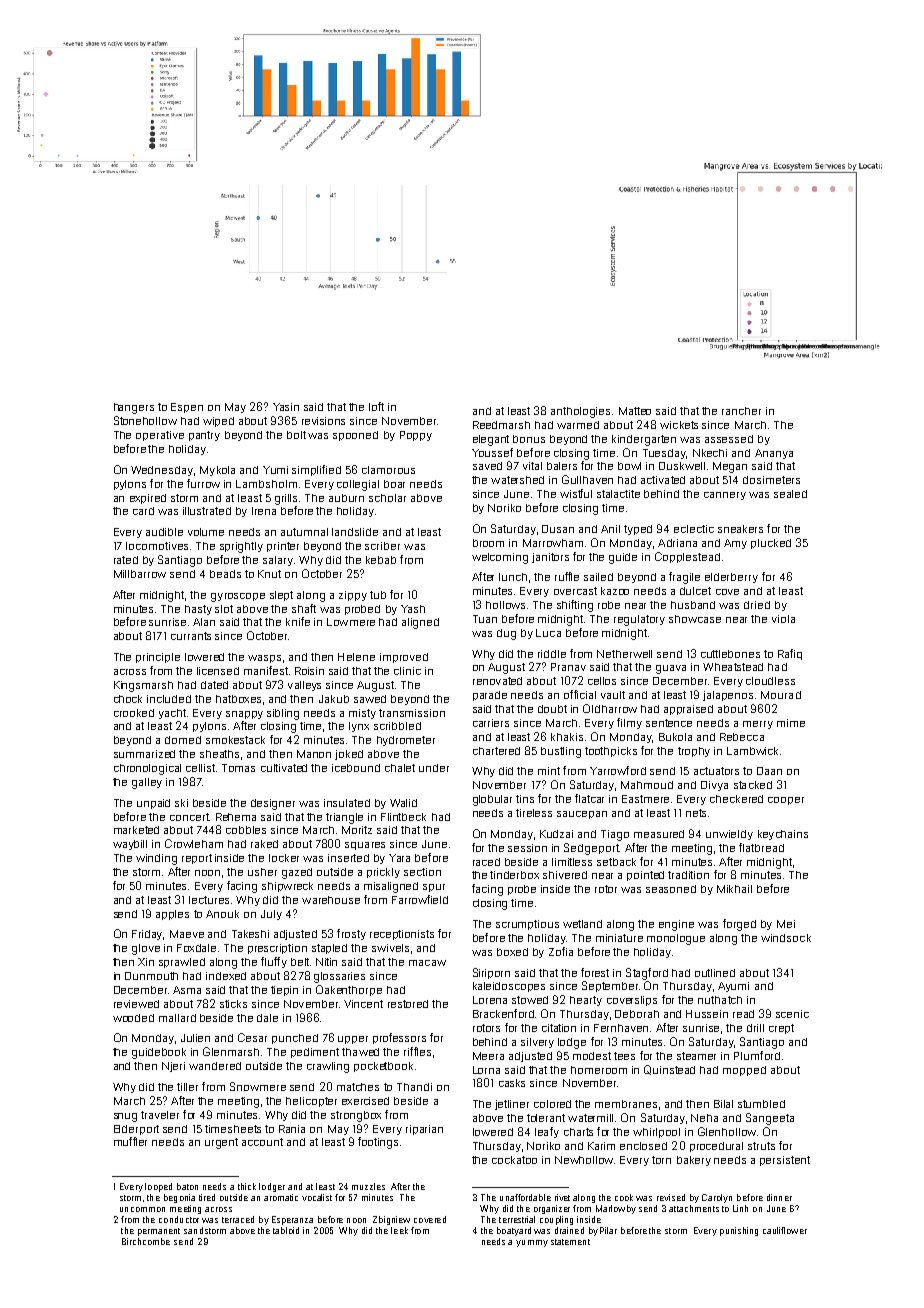 The height and width of the page is (1308, 924). Describe the element at coordinates (790, 494) in the page. I see `sealed` at that location.
